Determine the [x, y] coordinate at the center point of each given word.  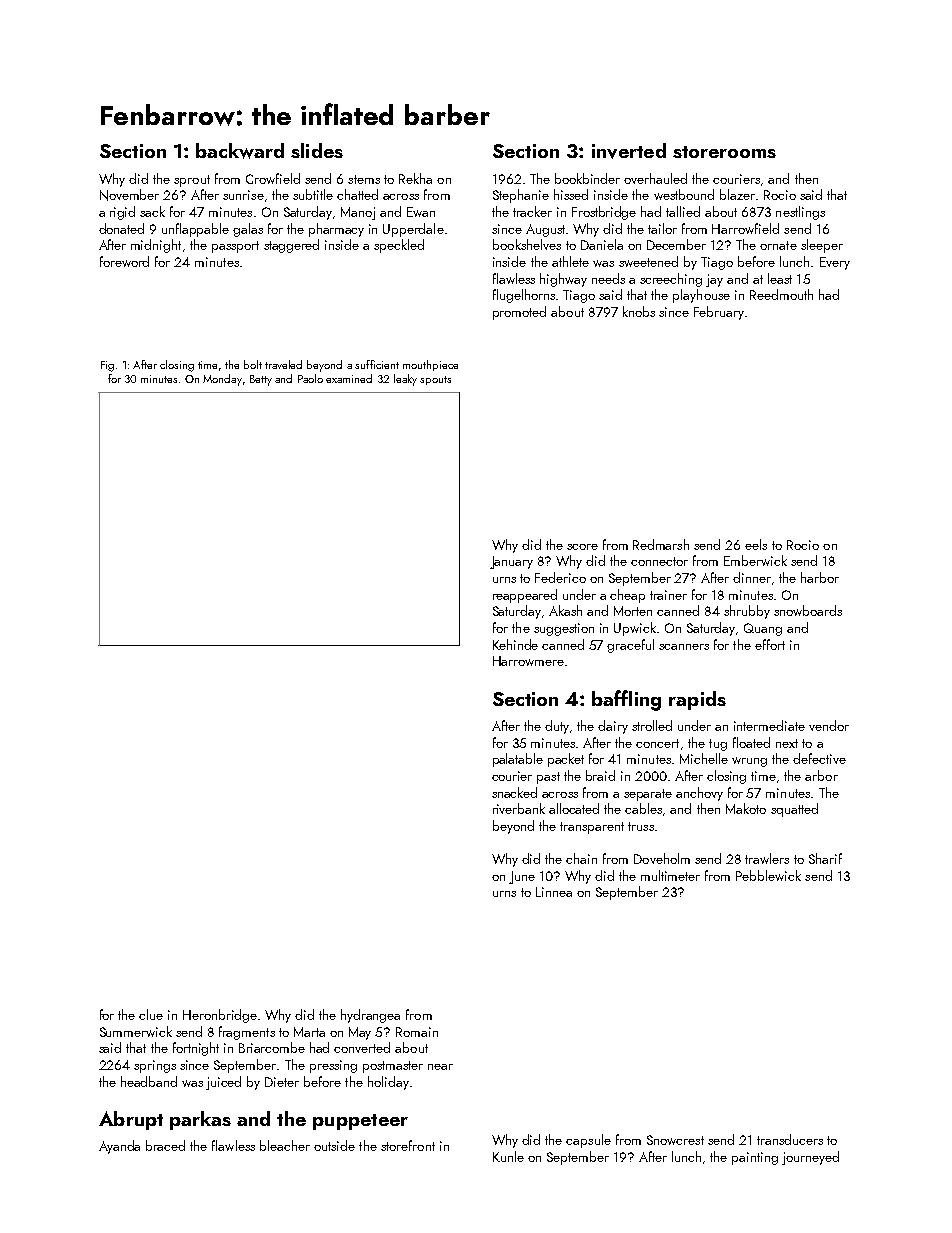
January [511, 562]
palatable [518, 760]
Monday [222, 380]
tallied [683, 211]
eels [756, 544]
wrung [749, 762]
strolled [652, 725]
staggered [291, 246]
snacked [514, 792]
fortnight [196, 1049]
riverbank [519, 808]
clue [151, 1014]
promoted [519, 313]
